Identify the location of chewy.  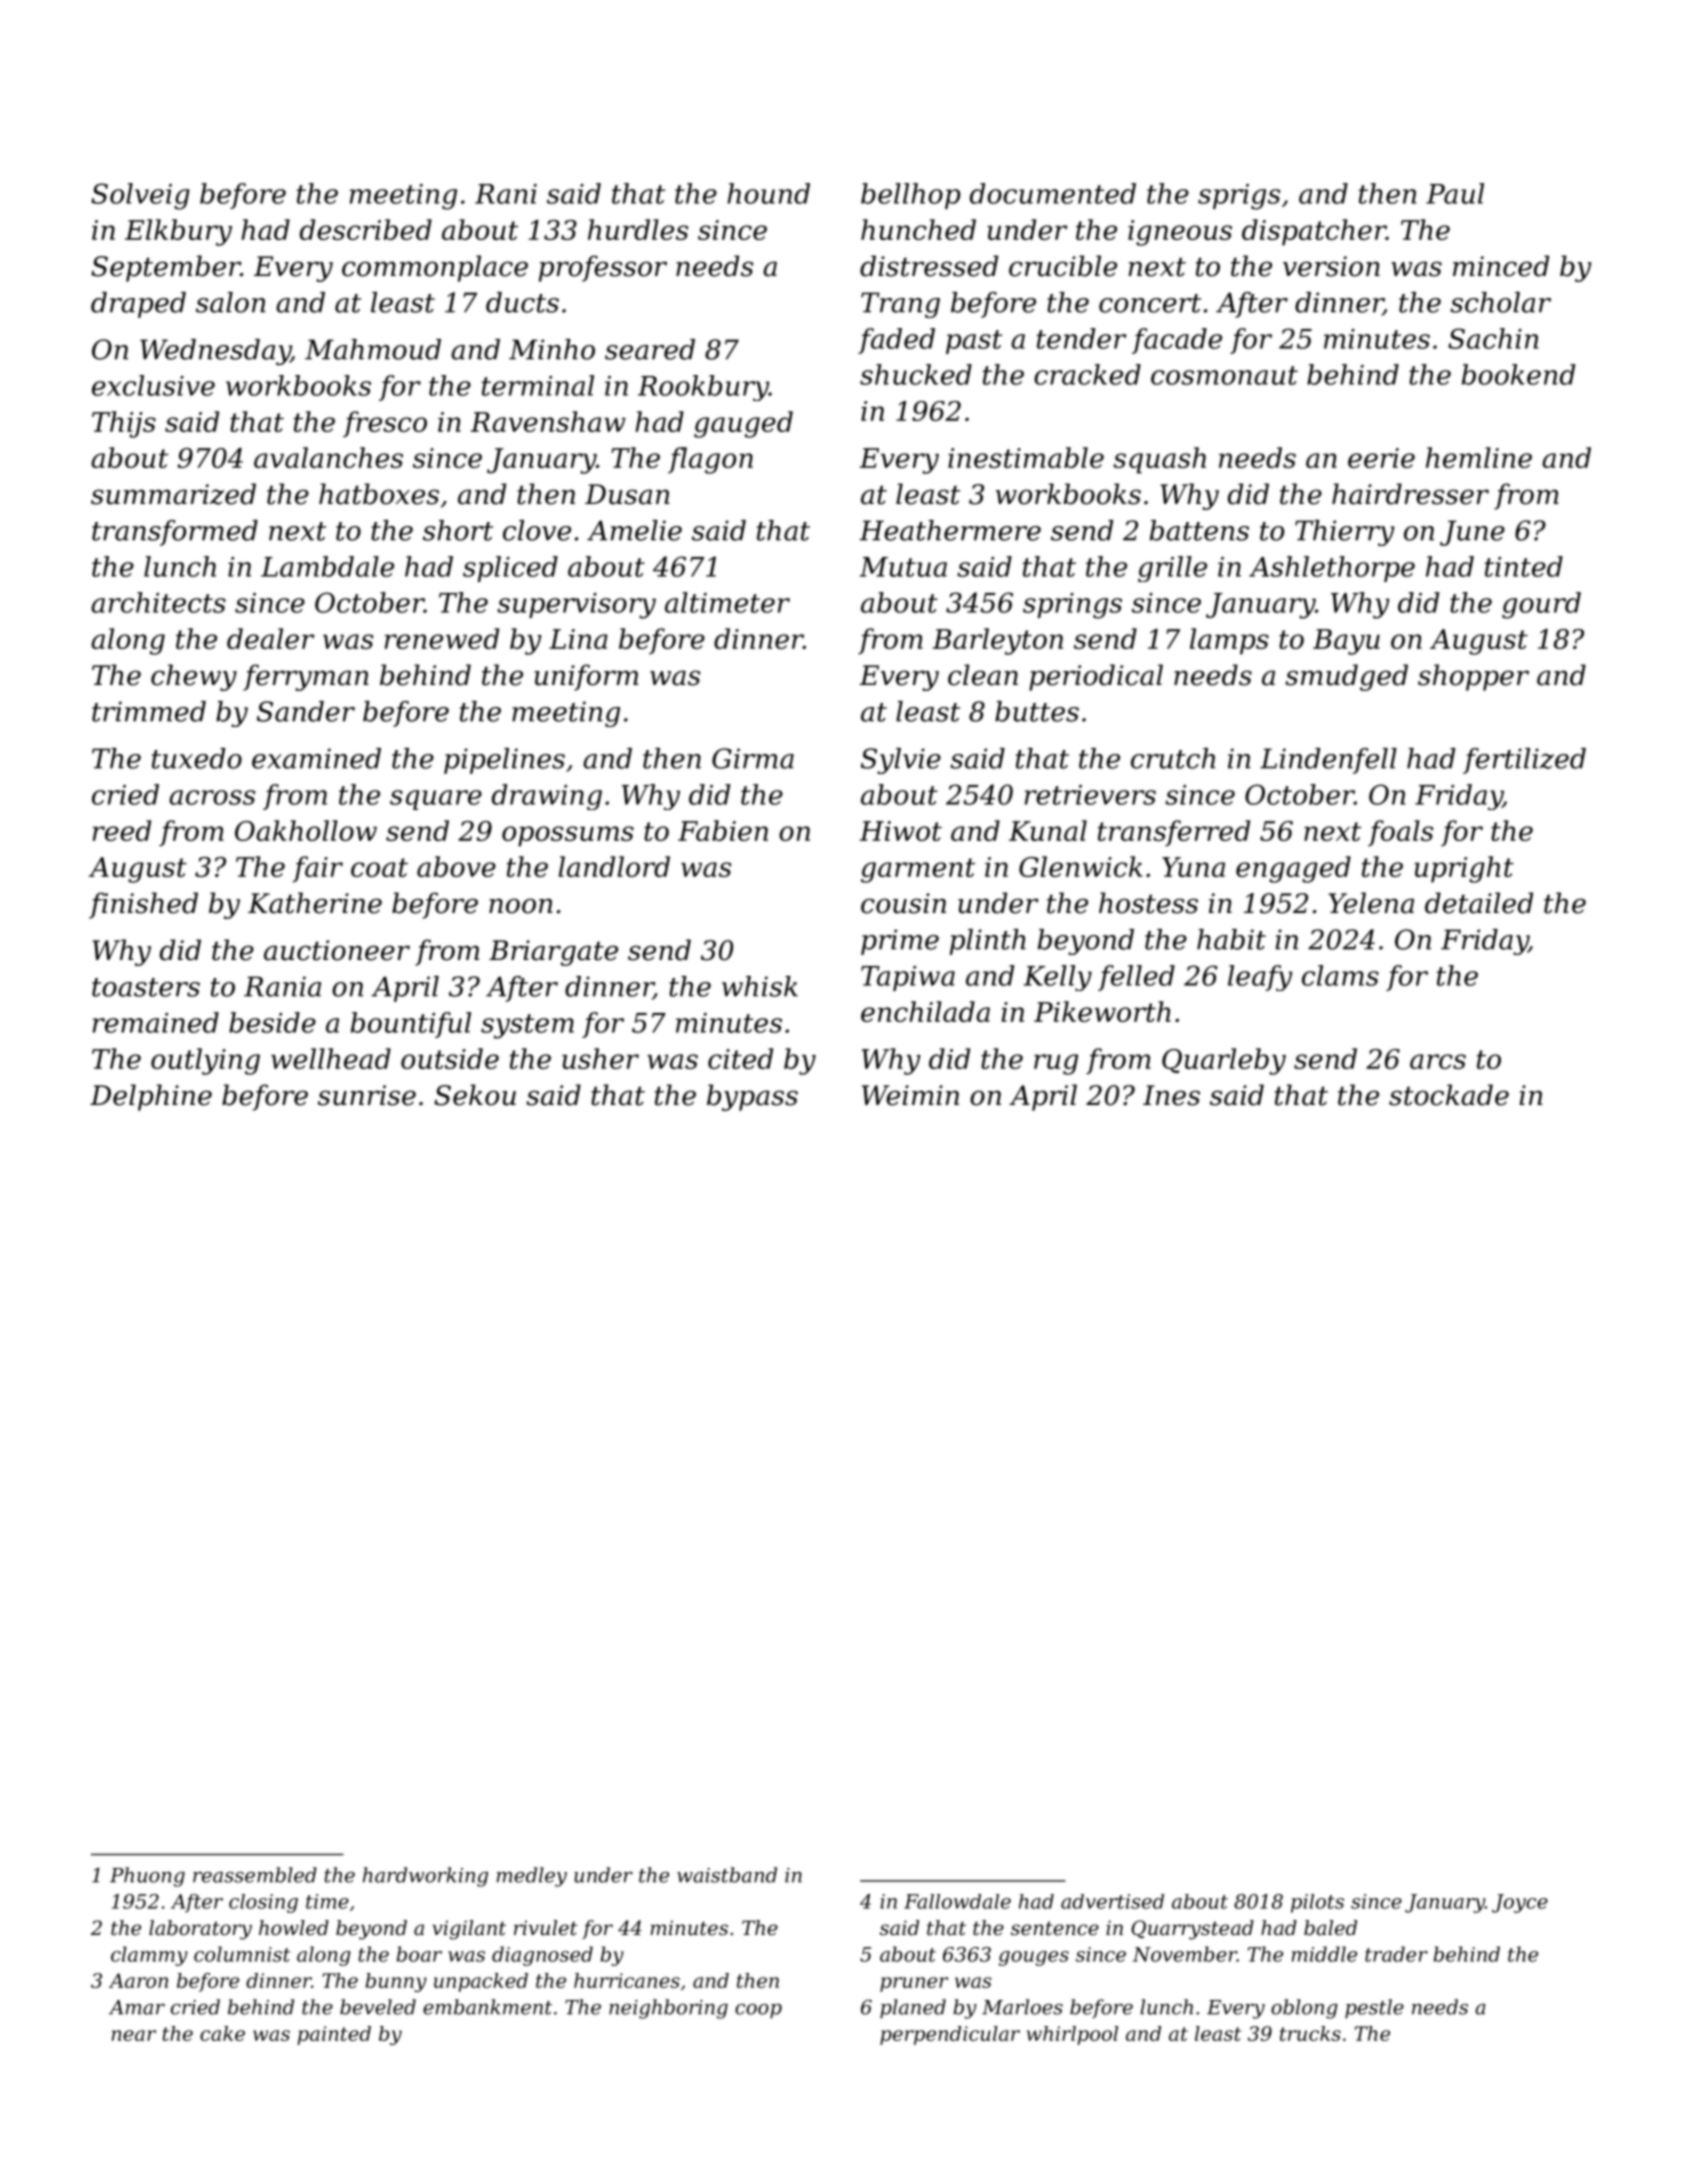
(194, 677).
